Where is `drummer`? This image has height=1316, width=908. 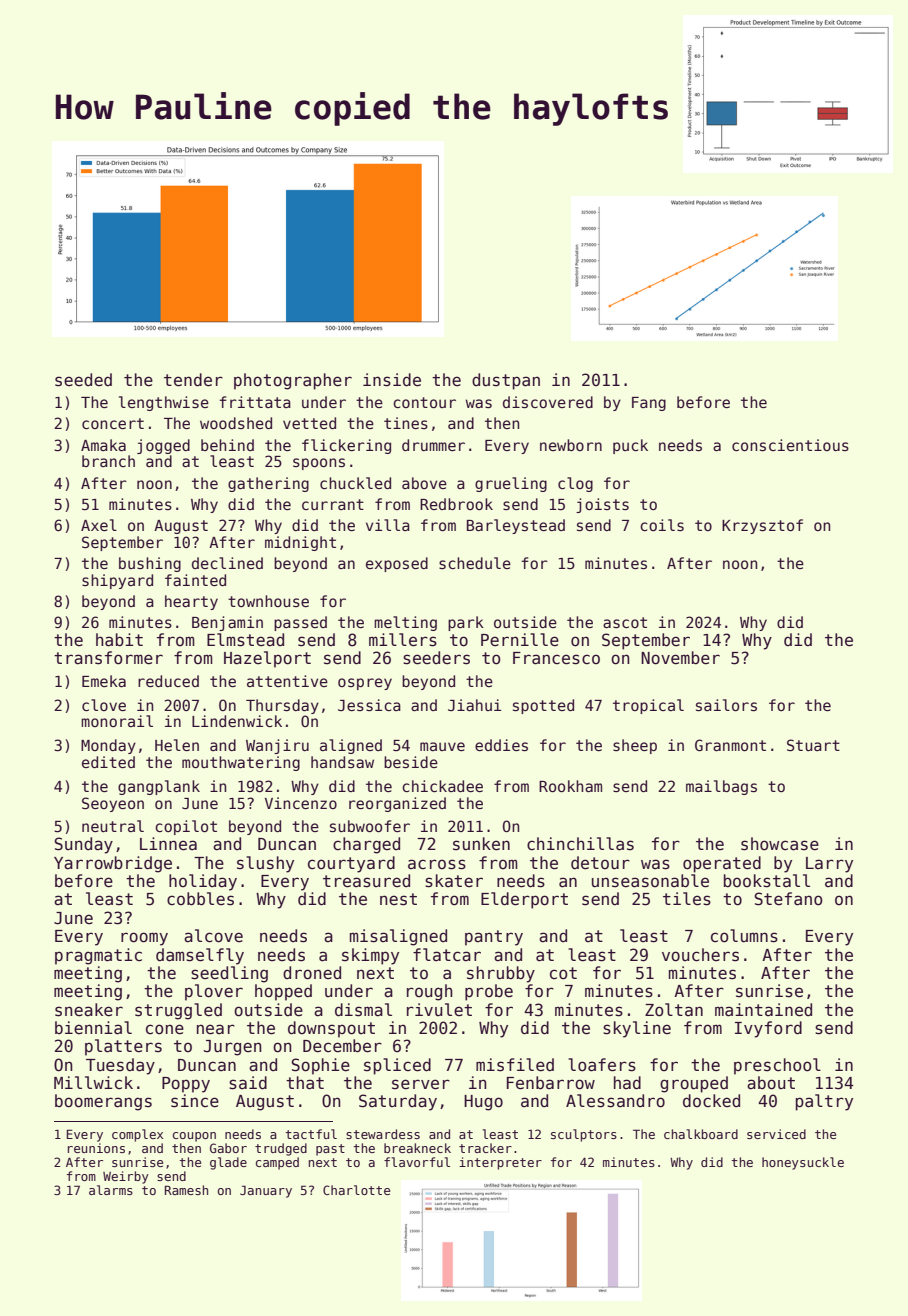
drummer is located at coordinates (433, 445).
